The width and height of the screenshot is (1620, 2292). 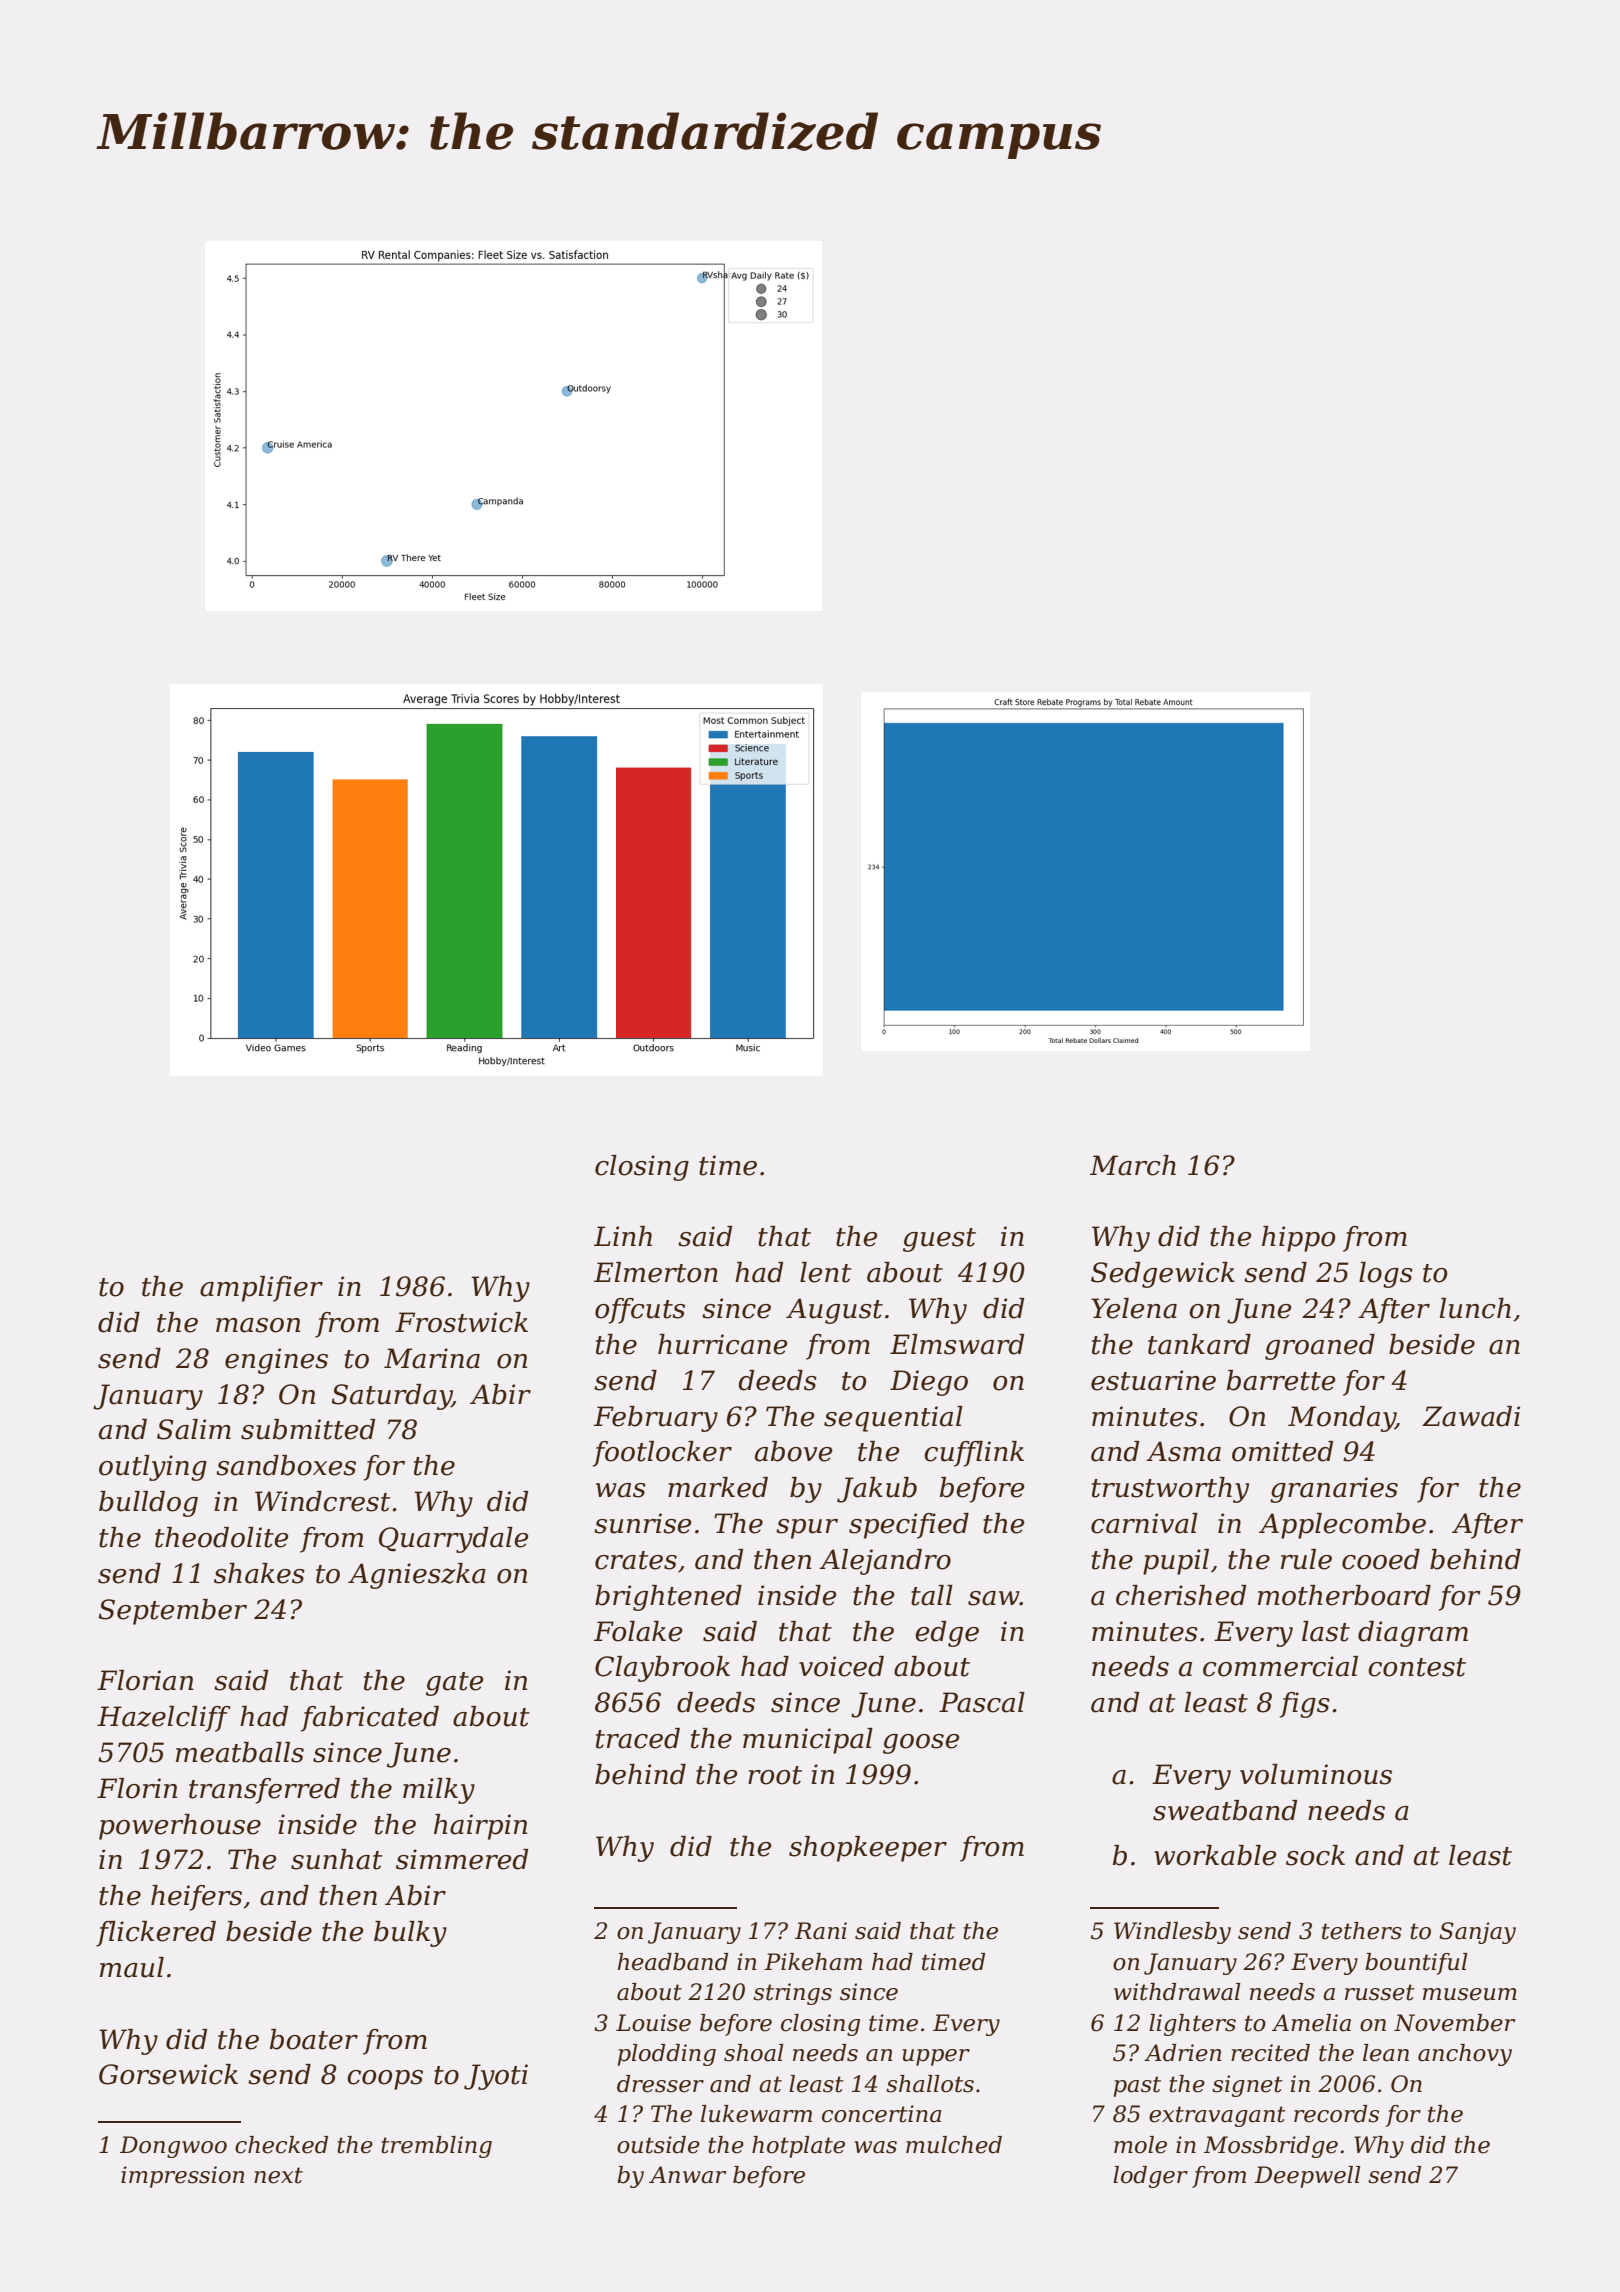 I want to click on guest, so click(x=939, y=1240).
